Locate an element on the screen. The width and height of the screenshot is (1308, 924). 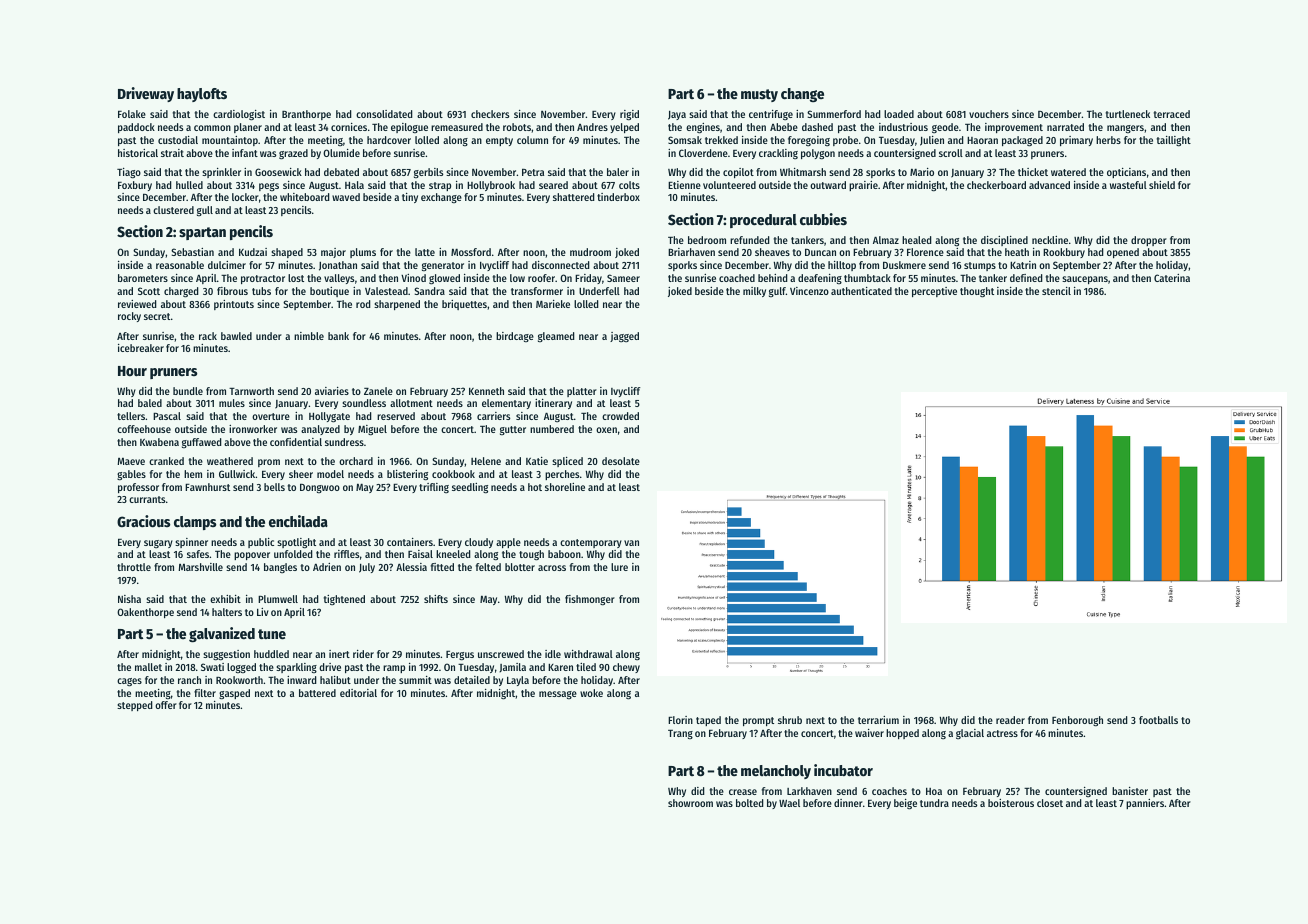
offer is located at coordinates (166, 705).
